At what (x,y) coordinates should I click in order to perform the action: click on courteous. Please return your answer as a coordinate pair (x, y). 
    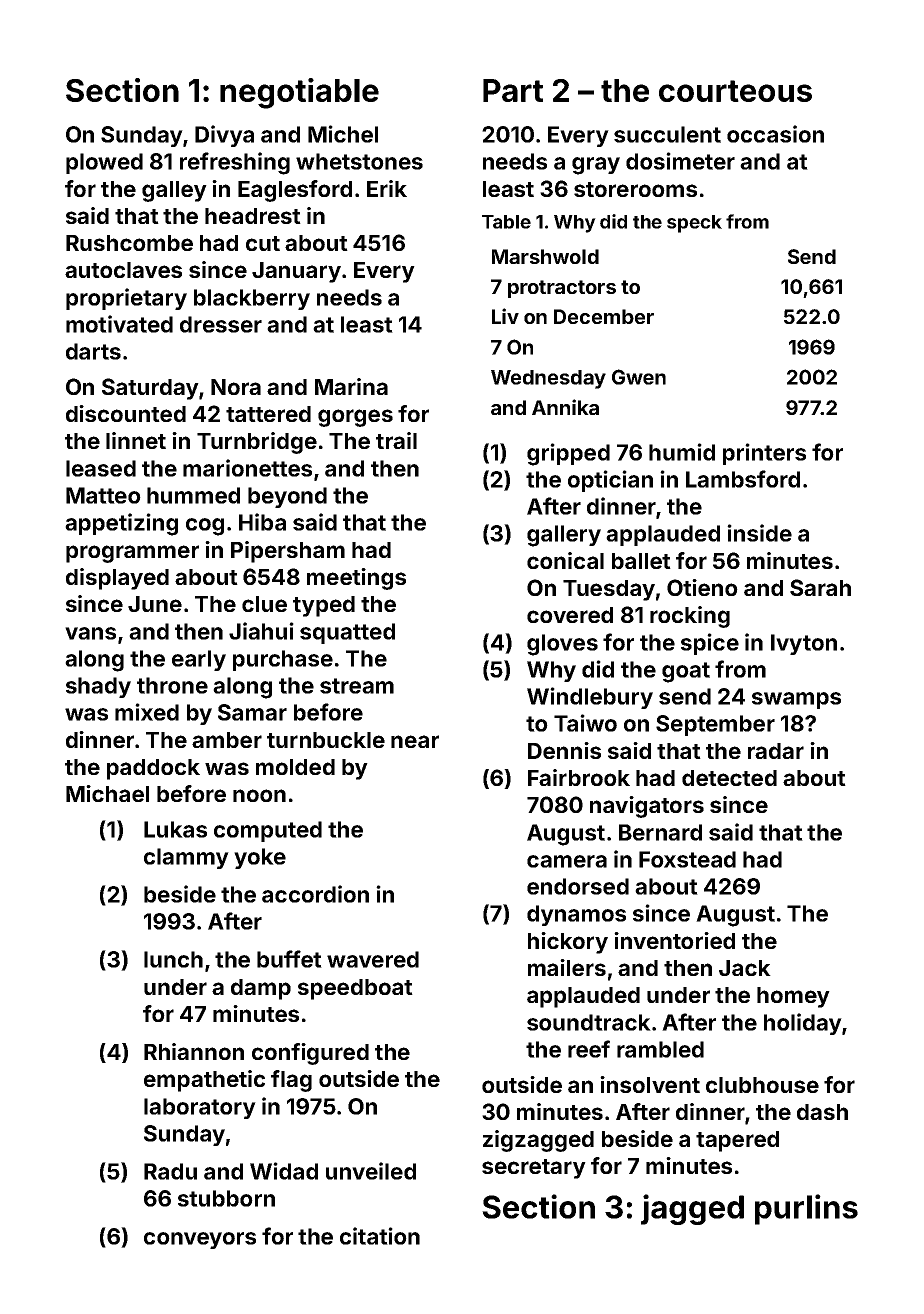
    Looking at the image, I should click on (735, 91).
